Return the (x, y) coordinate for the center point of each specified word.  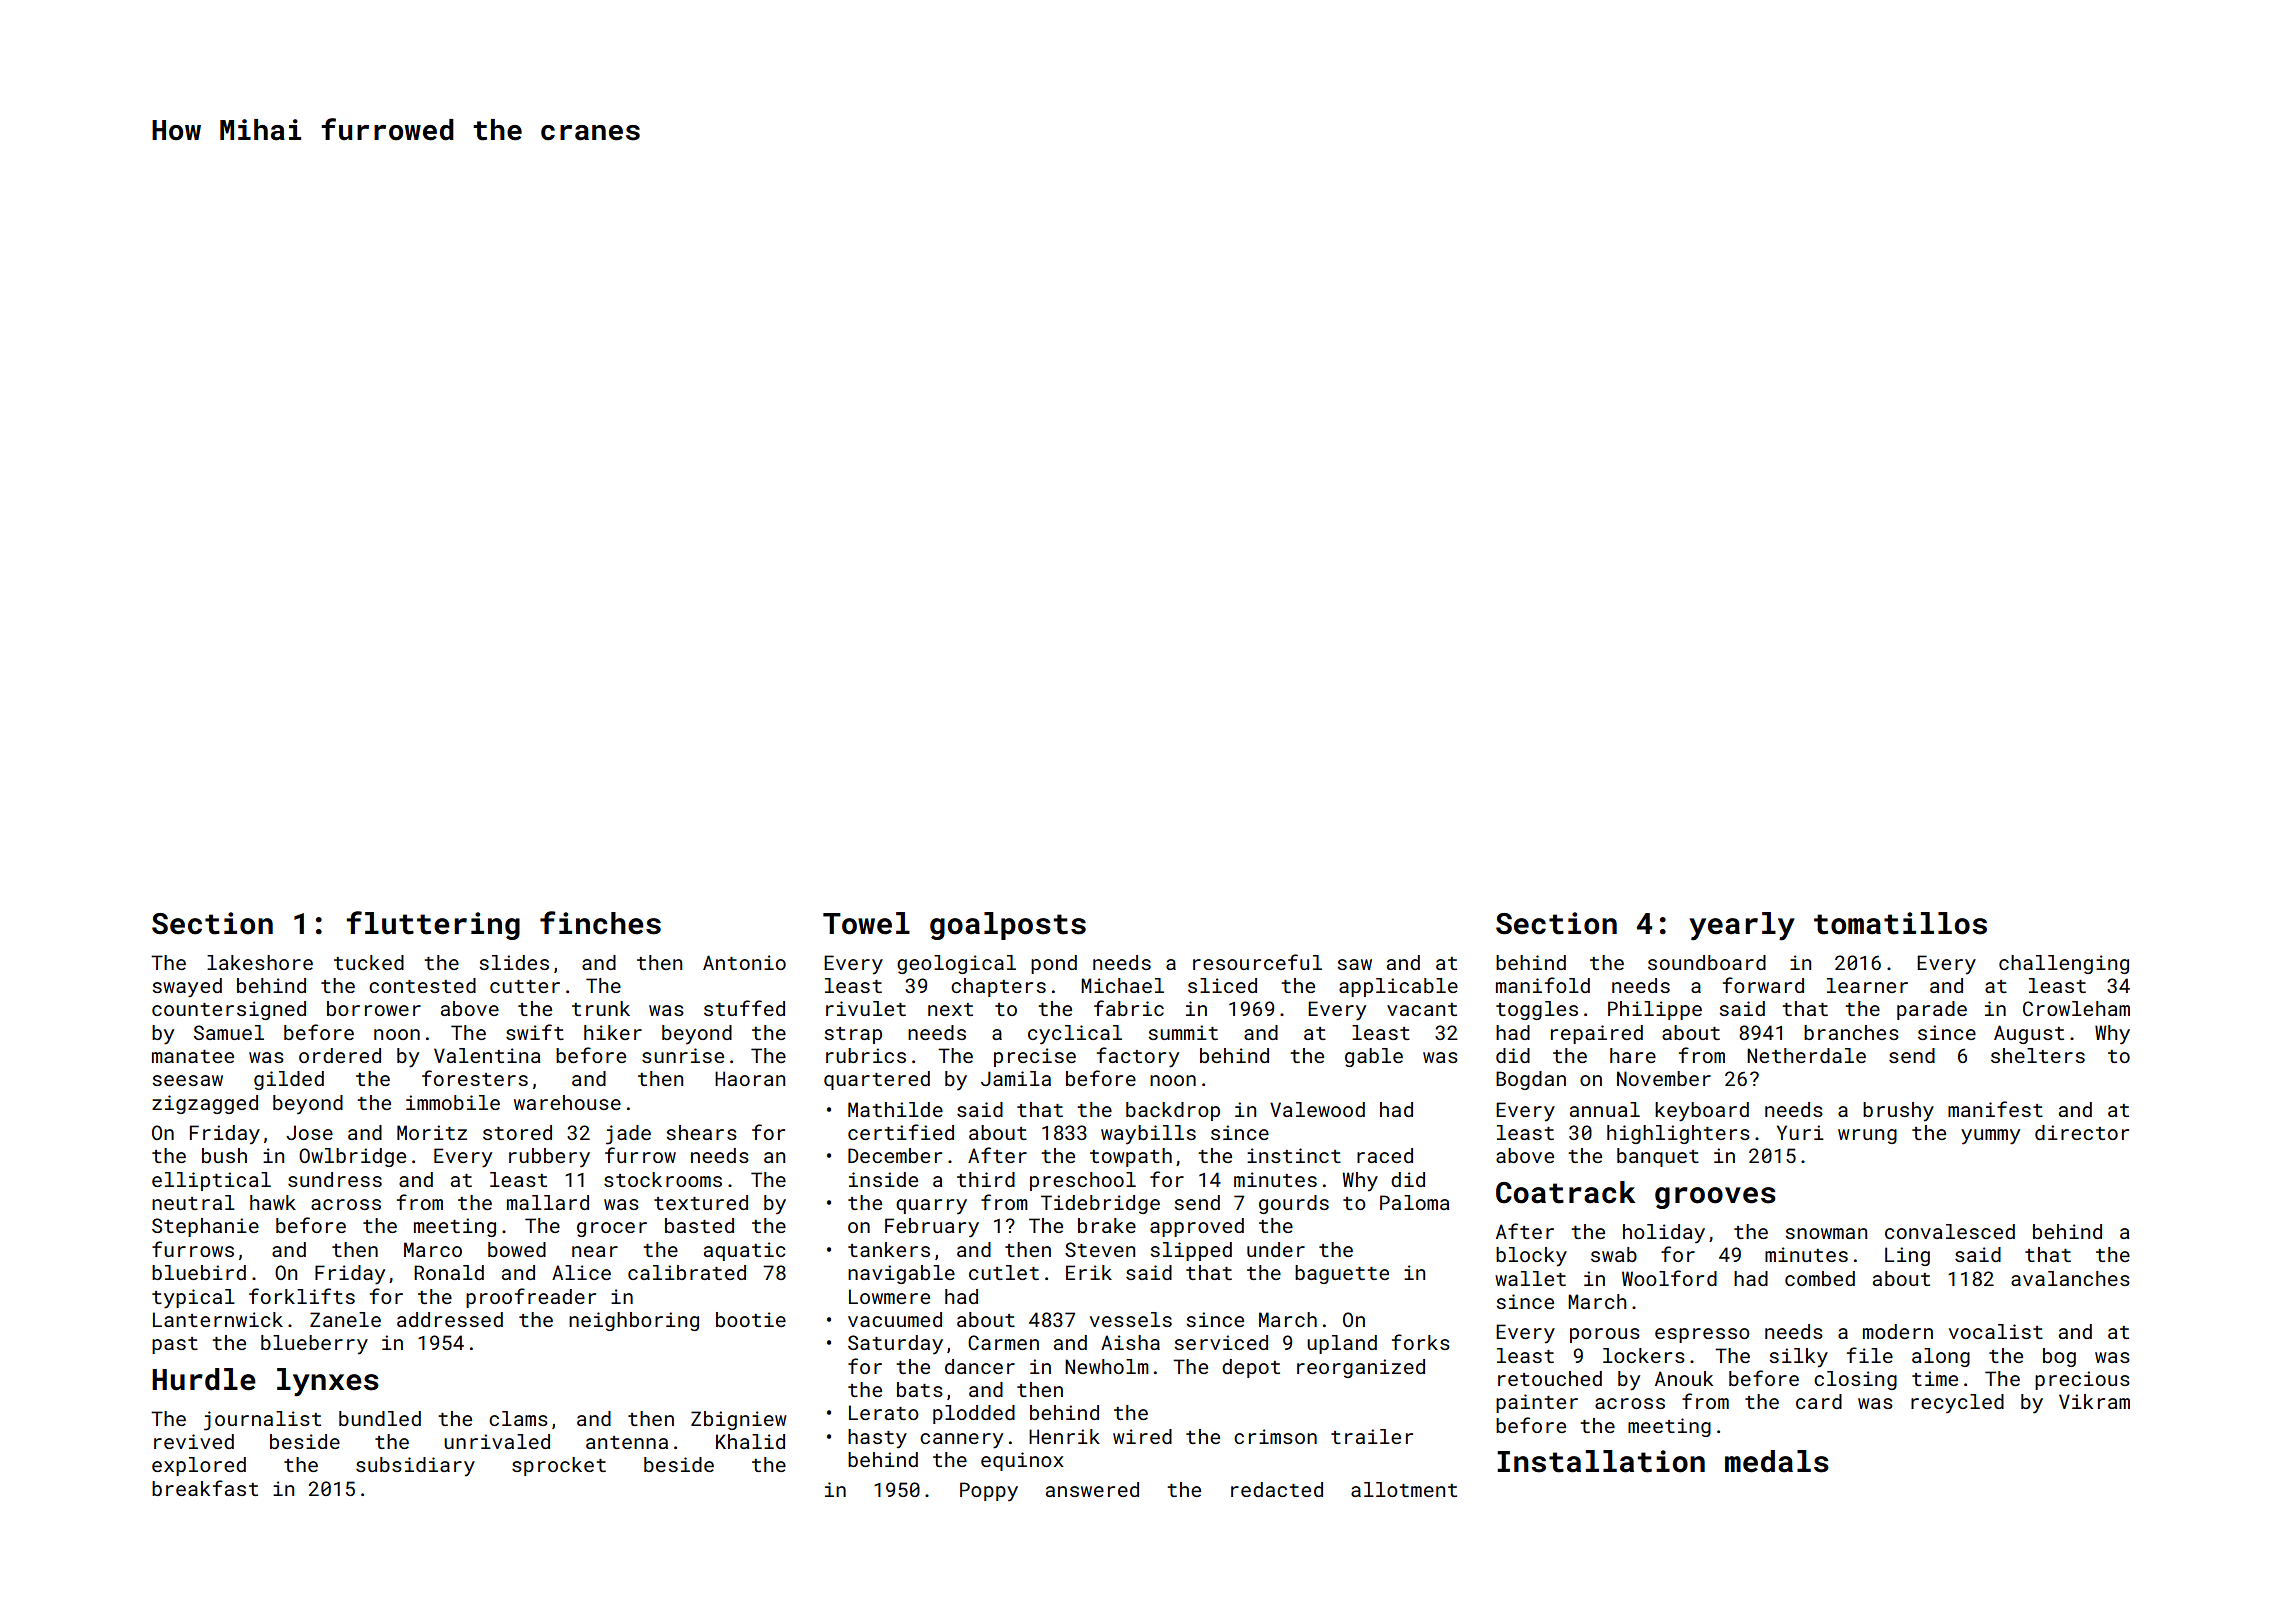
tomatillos (1900, 923)
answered (1092, 1489)
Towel (866, 923)
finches (600, 923)
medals (1777, 1461)
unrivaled (497, 1441)
